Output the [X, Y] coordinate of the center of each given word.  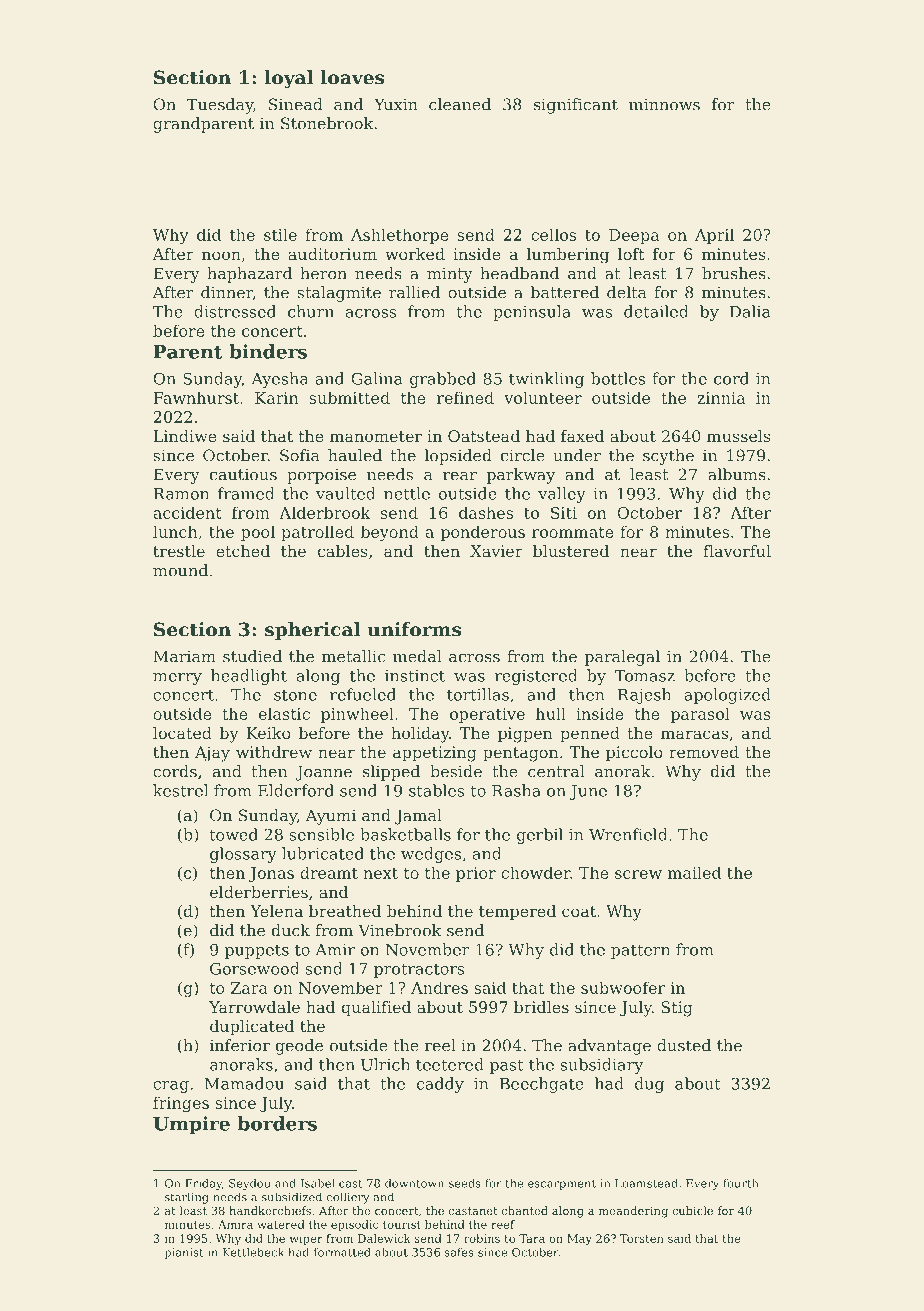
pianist [184, 1253]
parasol [700, 715]
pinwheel [357, 715]
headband [519, 273]
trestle [179, 551]
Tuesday [220, 106]
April [714, 236]
